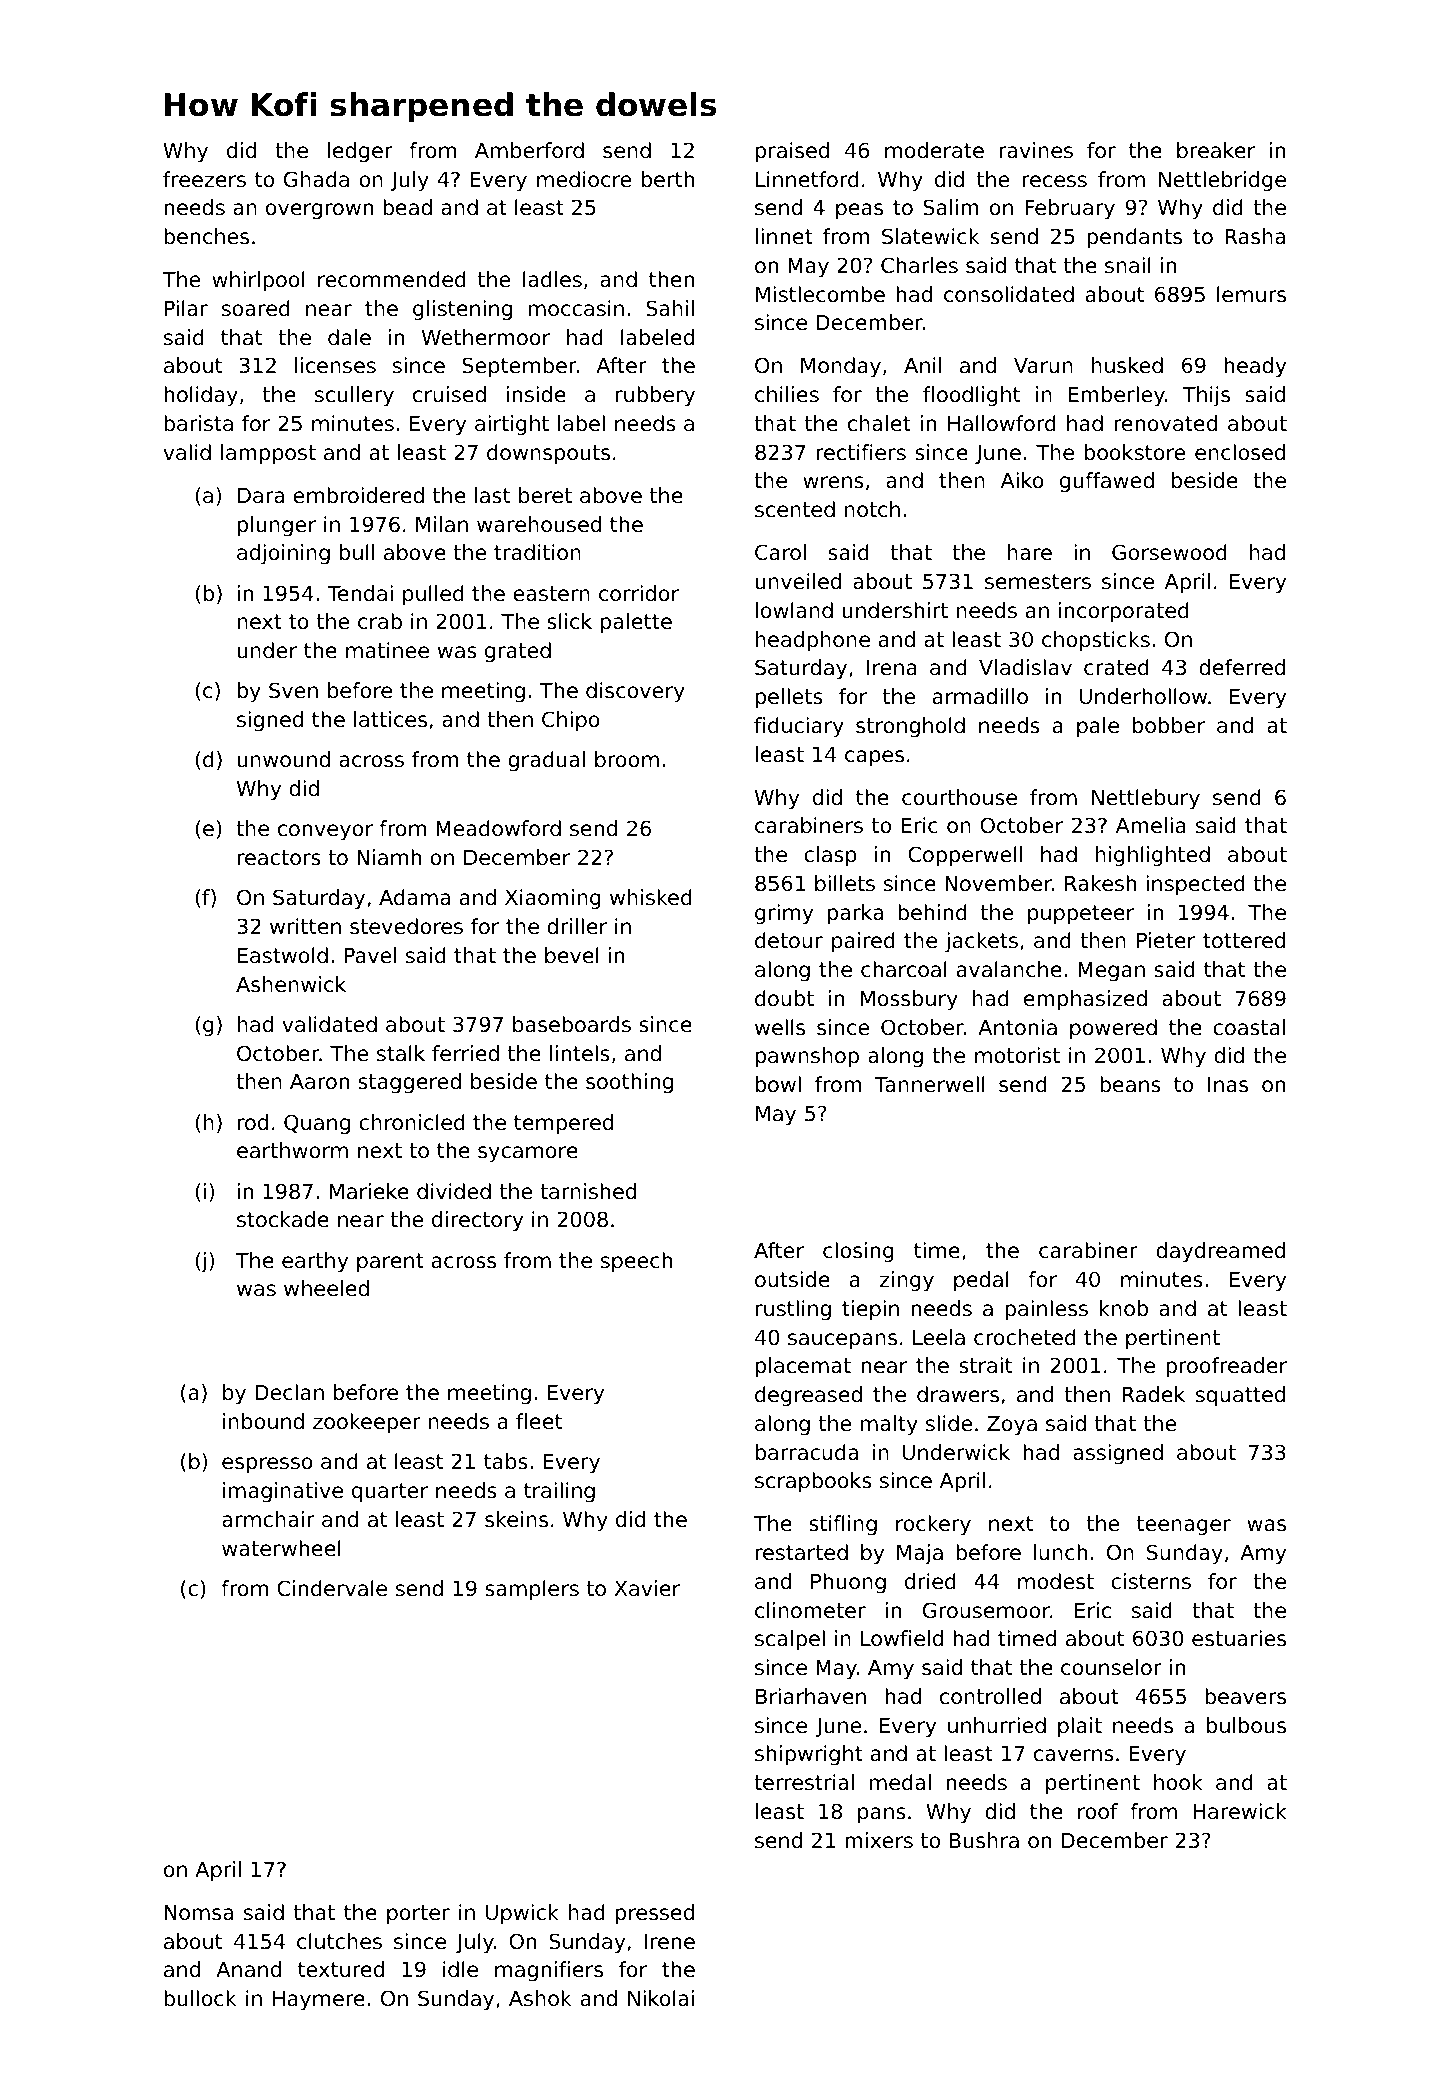 This page has width=1450, height=2100. What do you see at coordinates (1178, 1782) in the page?
I see `hook` at bounding box center [1178, 1782].
